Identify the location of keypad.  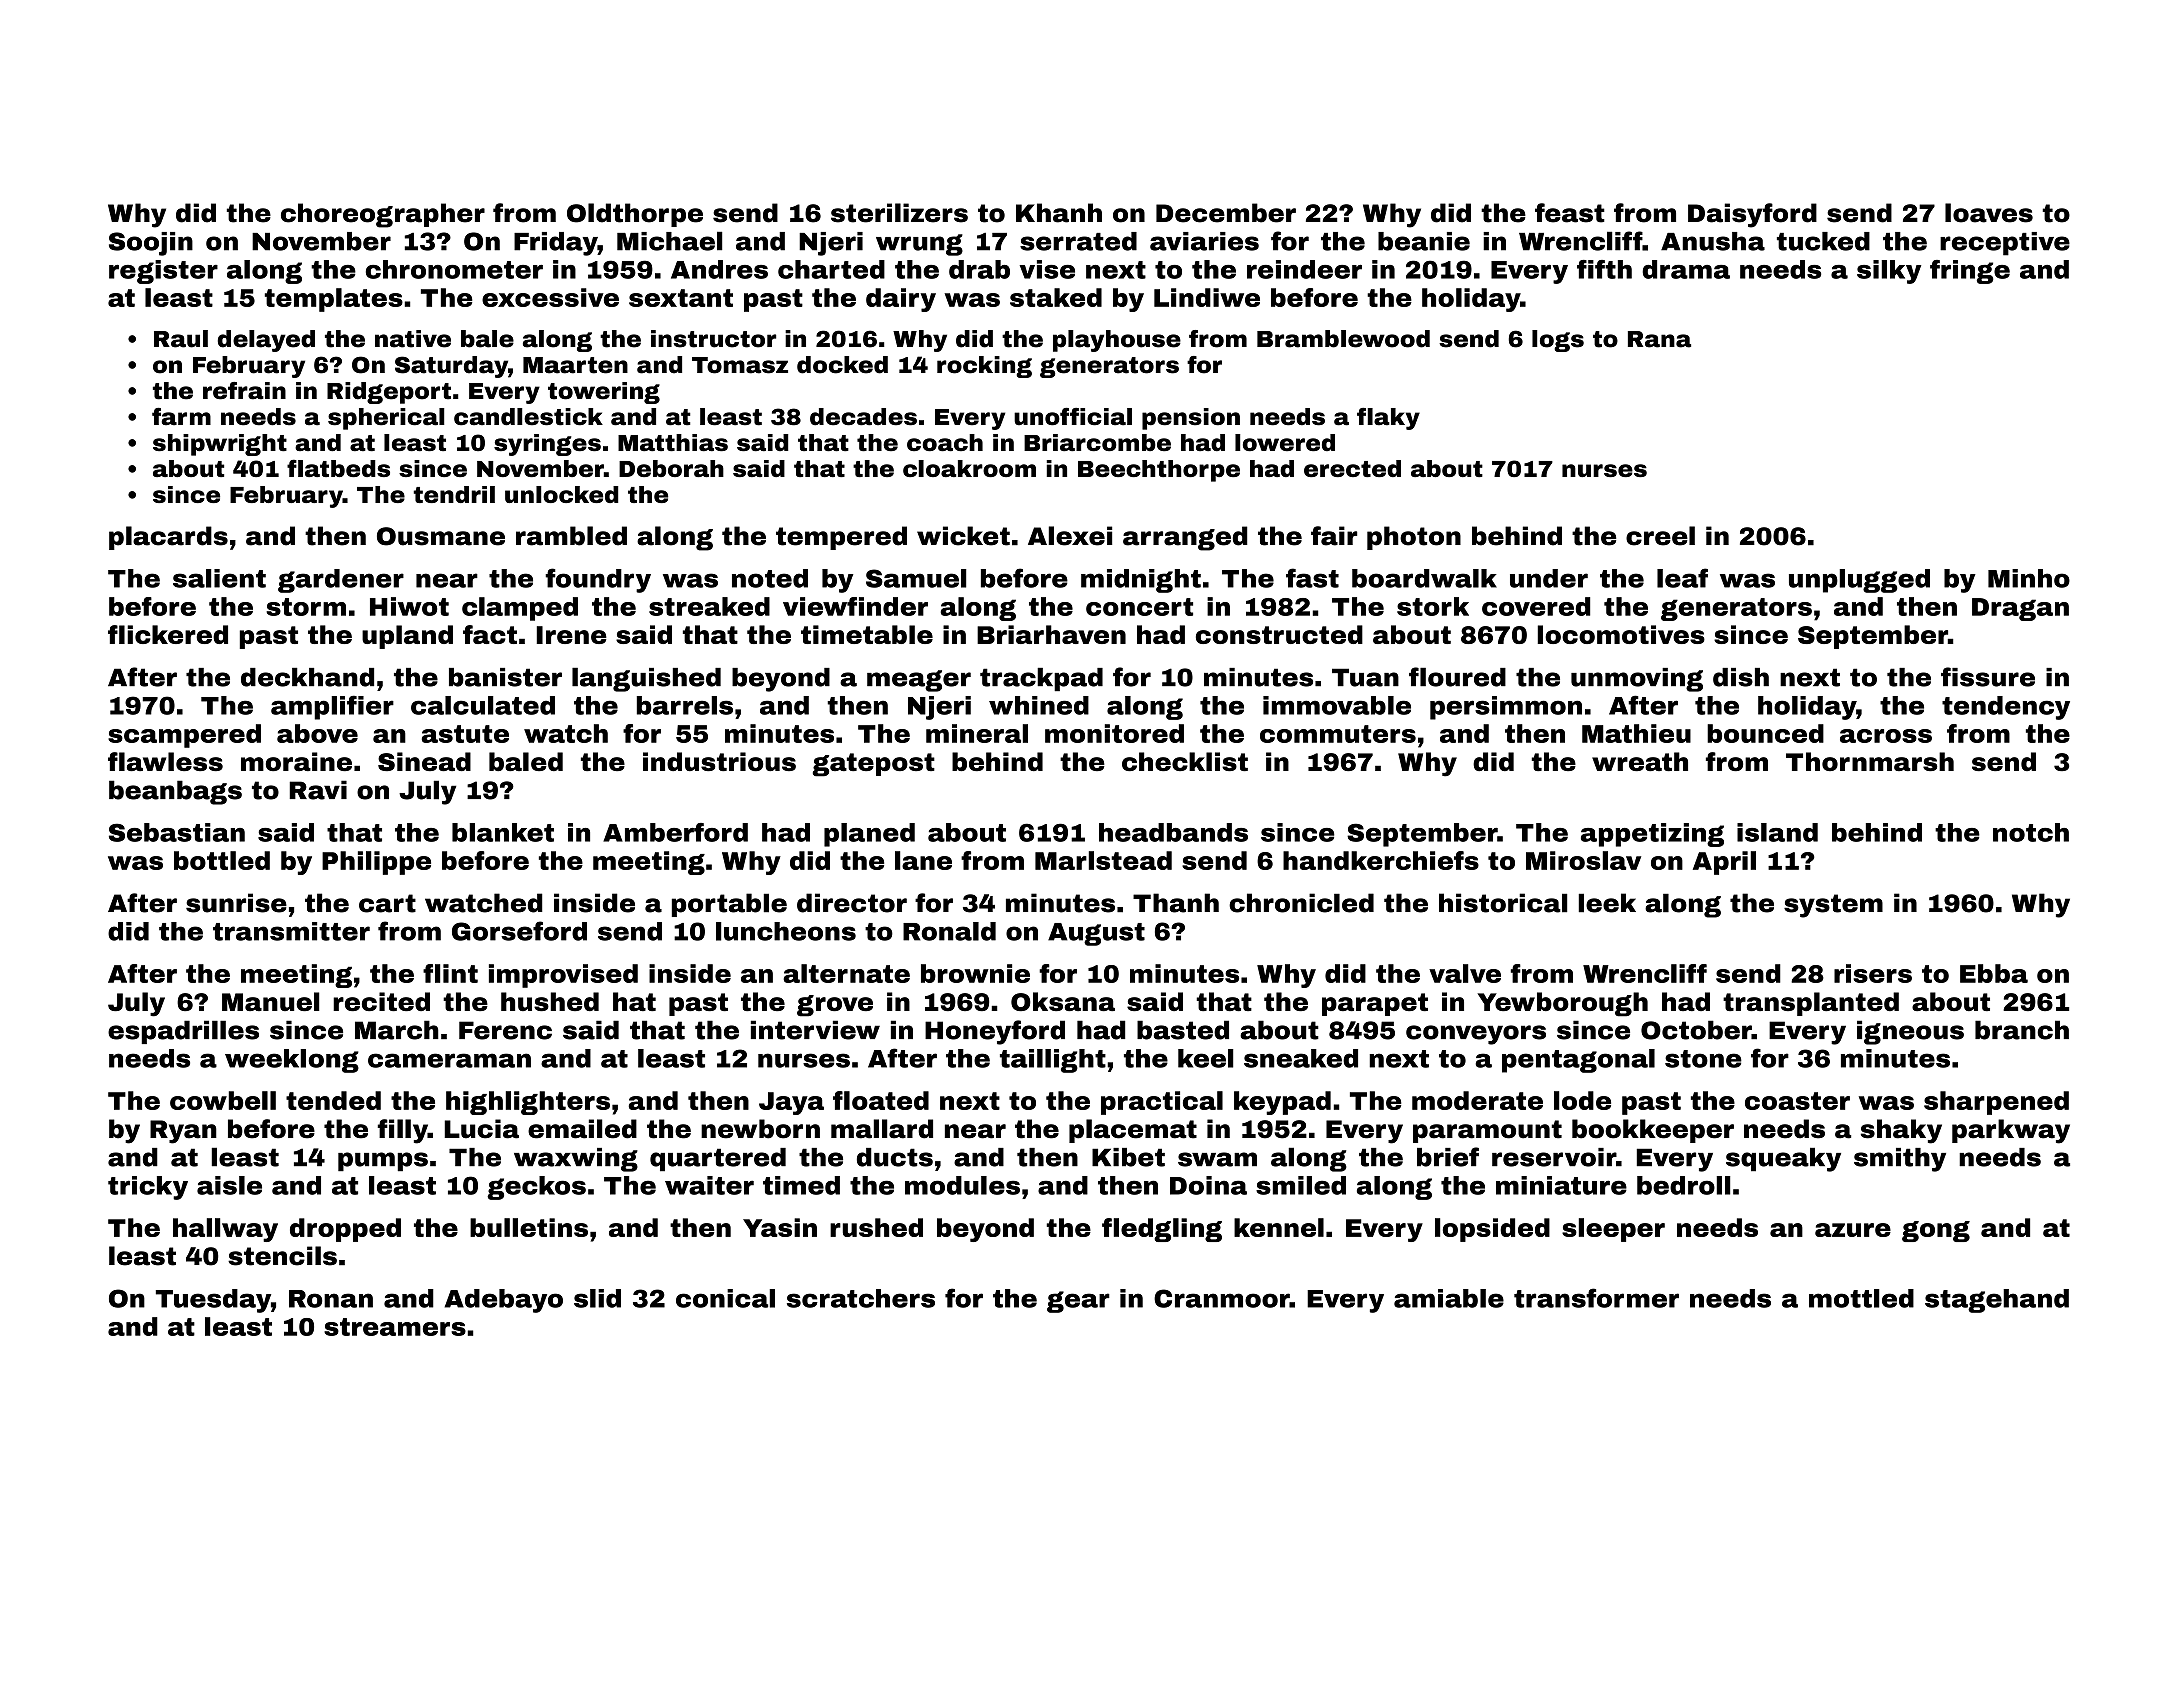
(1282, 1103).
